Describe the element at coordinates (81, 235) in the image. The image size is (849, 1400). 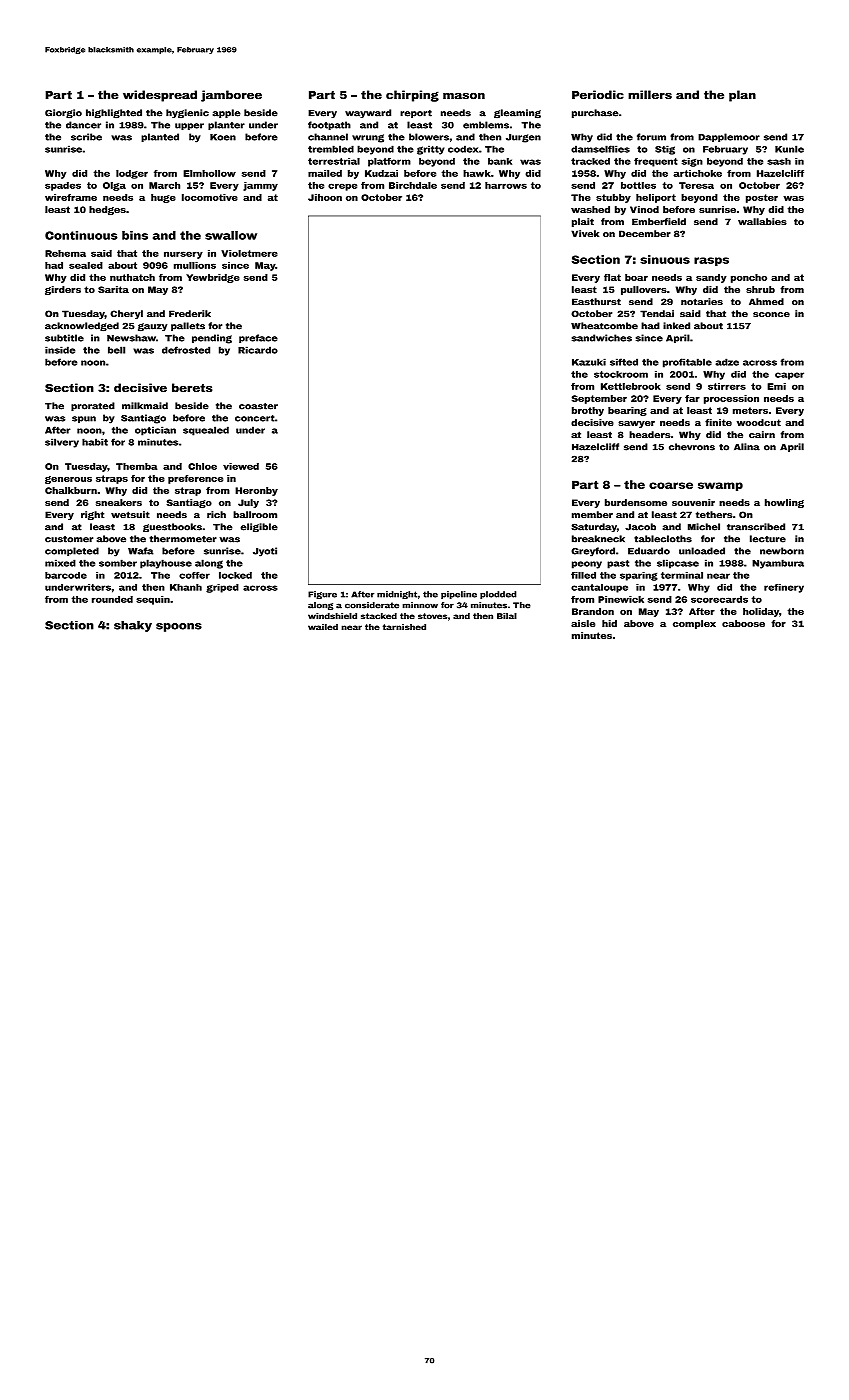
I see `Continuous` at that location.
